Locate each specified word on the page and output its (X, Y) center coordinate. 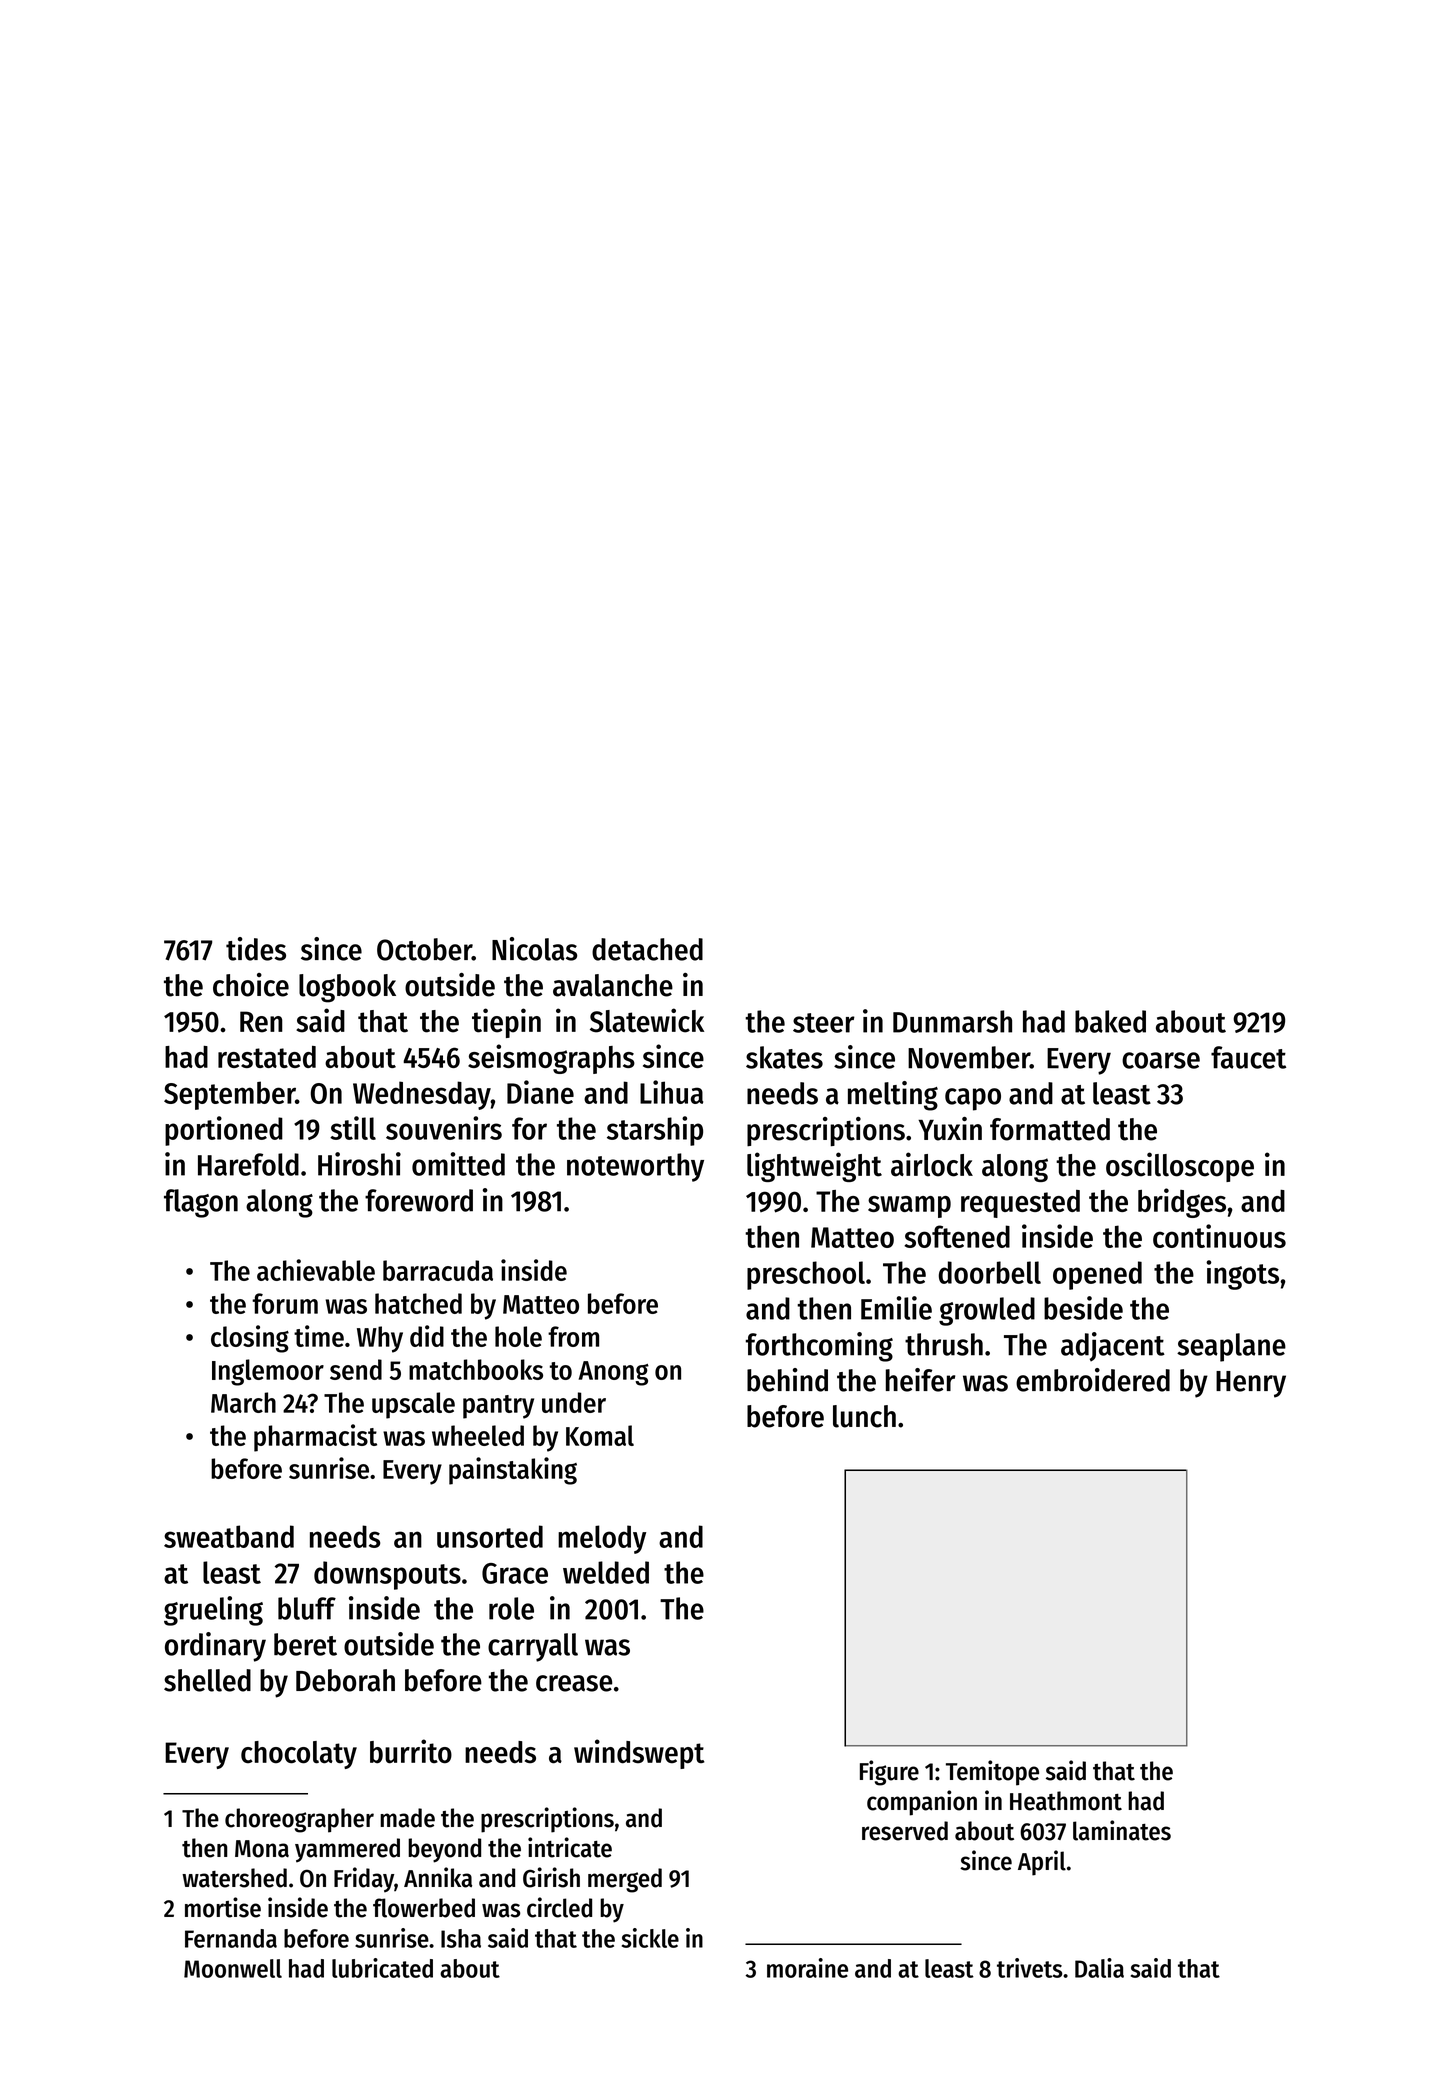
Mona (262, 1849)
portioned (224, 1131)
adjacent (1113, 1347)
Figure (889, 1773)
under (574, 1402)
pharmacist (315, 1438)
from (573, 1336)
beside (1083, 1308)
